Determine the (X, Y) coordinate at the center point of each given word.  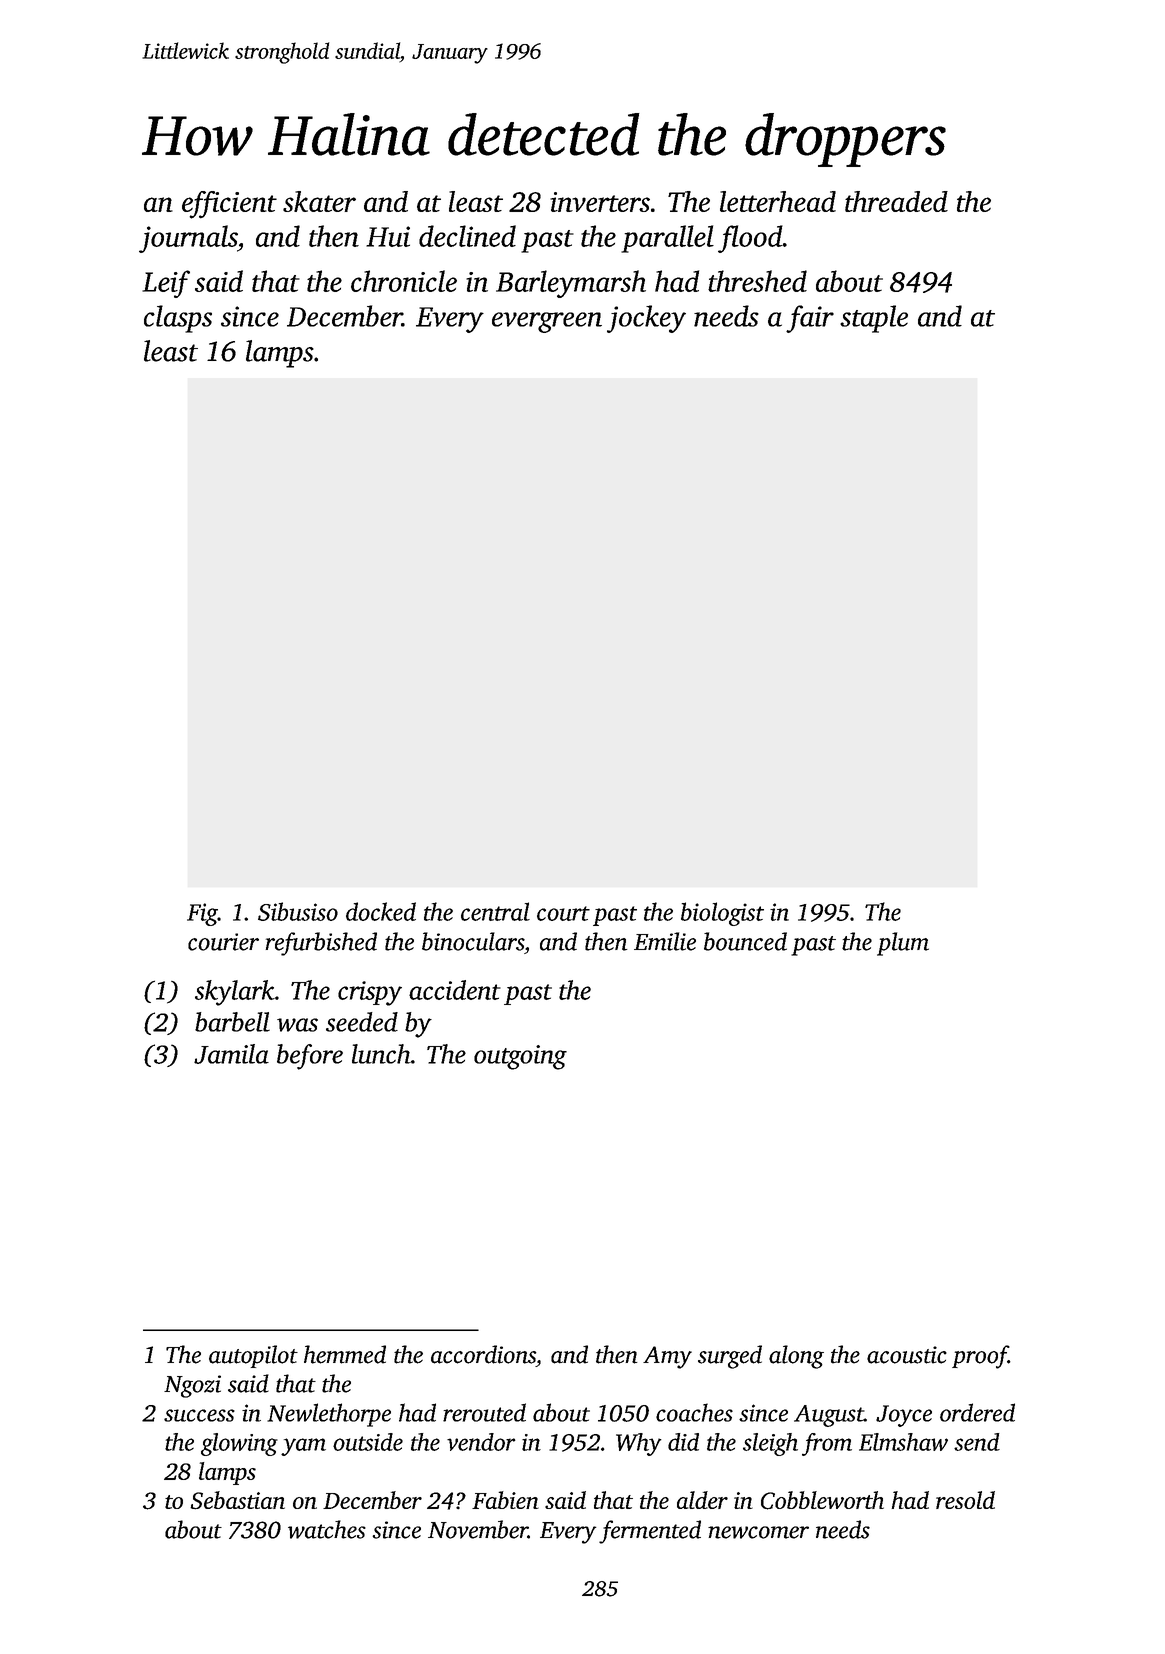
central (495, 911)
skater (319, 201)
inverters (600, 202)
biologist (722, 914)
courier (223, 942)
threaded (896, 201)
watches (327, 1529)
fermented (650, 1532)
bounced (745, 941)
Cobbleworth (822, 1500)
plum (903, 944)
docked (381, 911)
